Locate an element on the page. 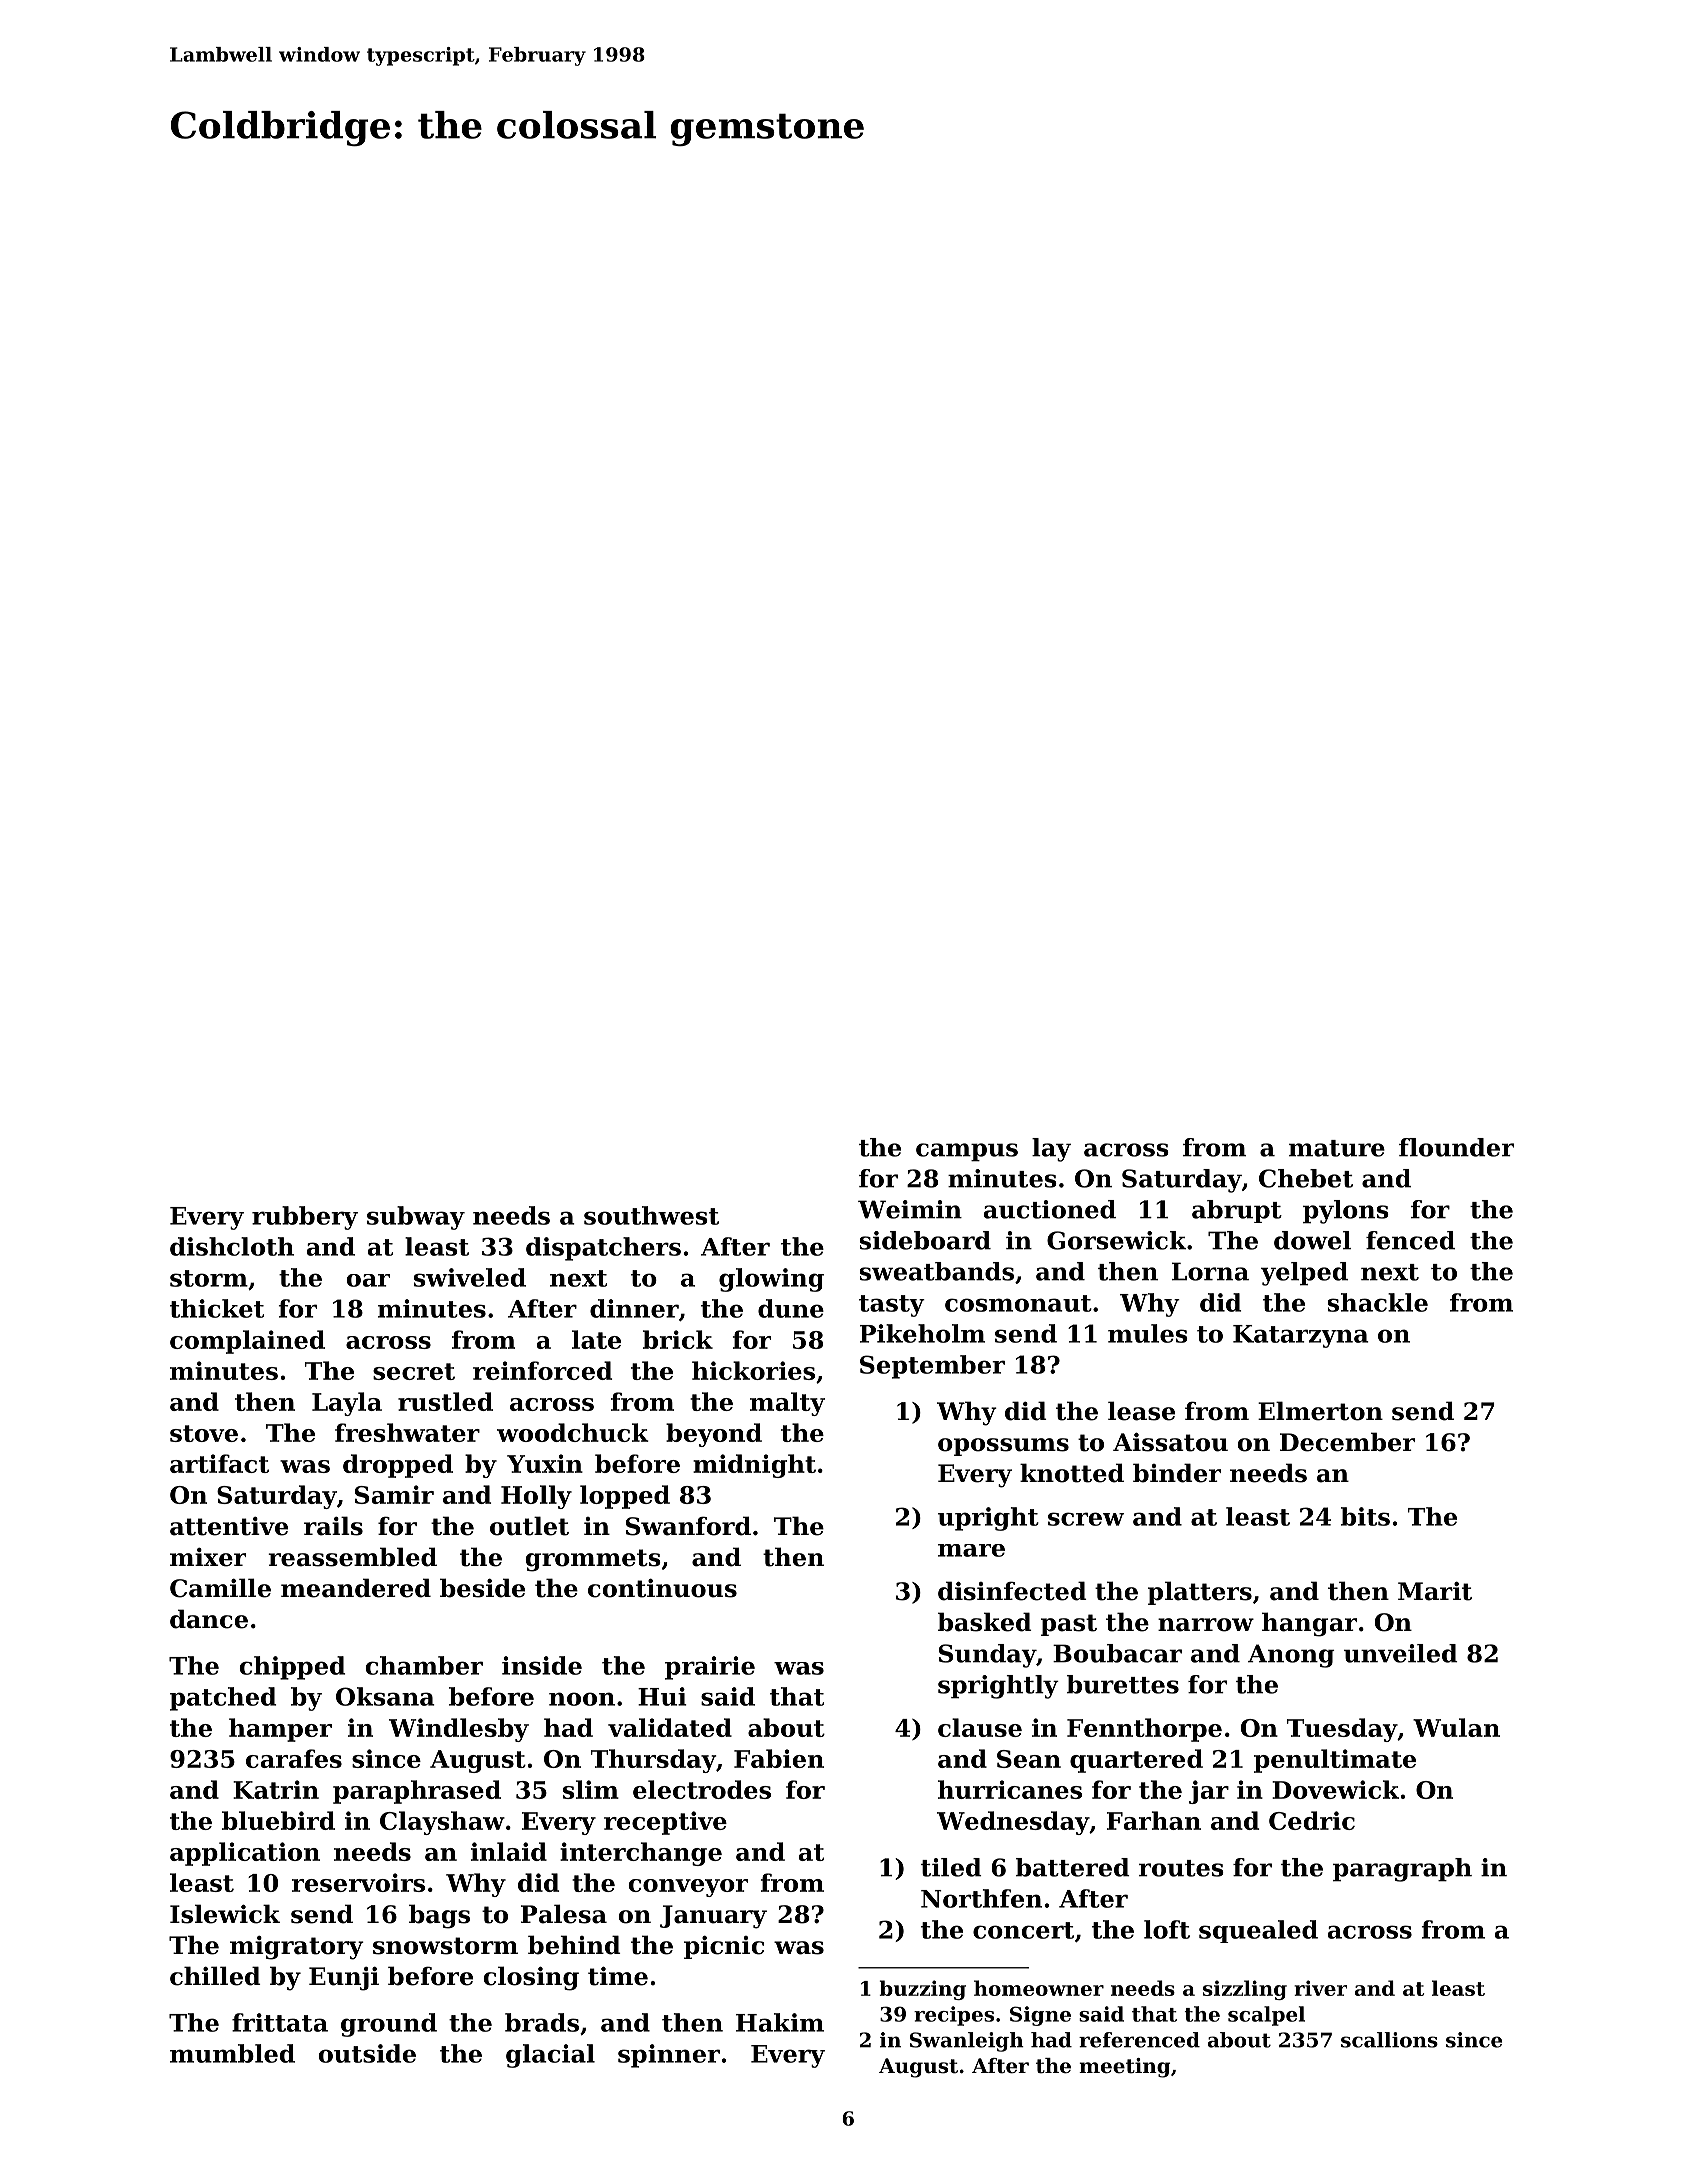 This page has width=1683, height=2178. tasty is located at coordinates (892, 1306).
